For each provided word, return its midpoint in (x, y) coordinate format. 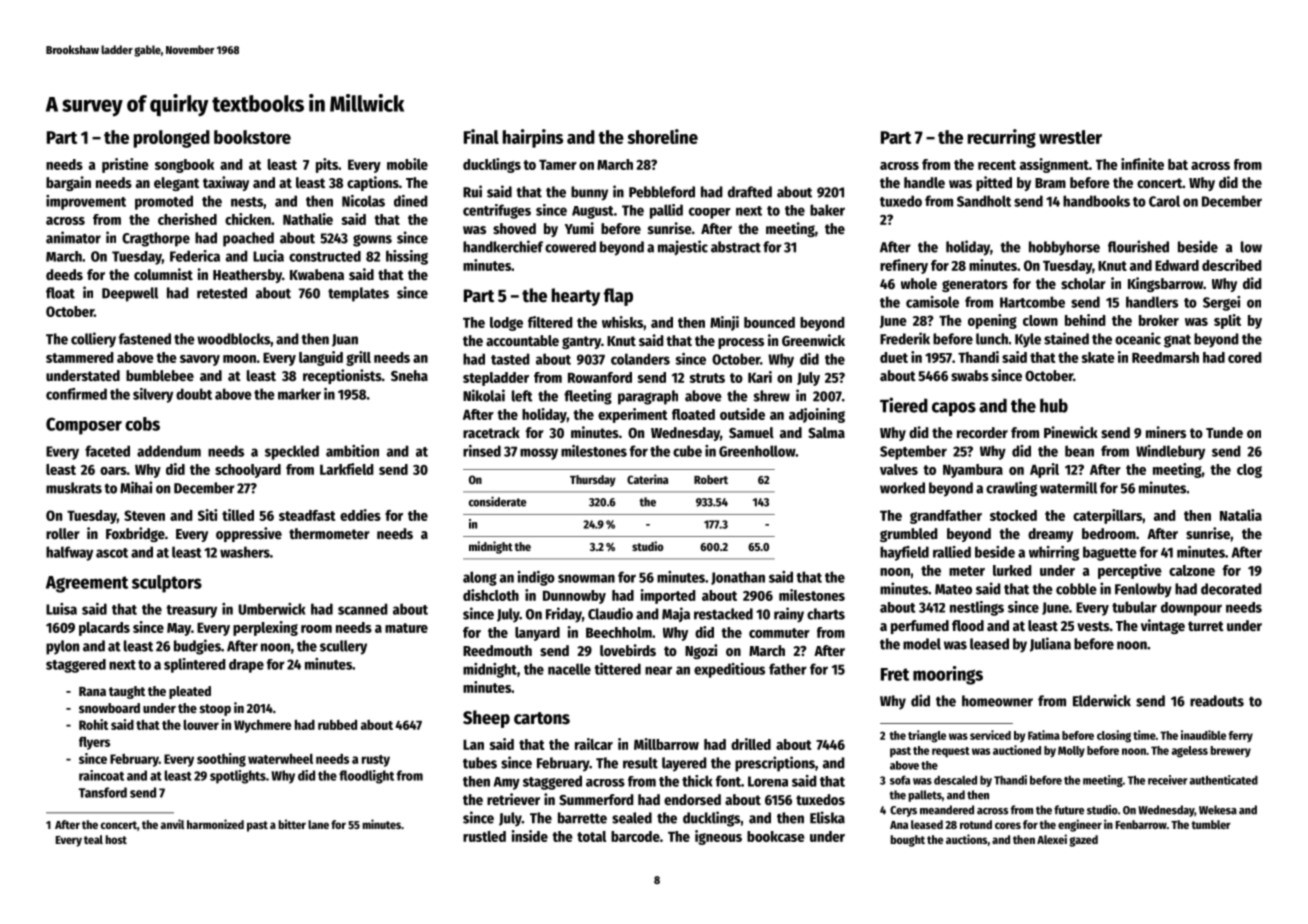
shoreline (662, 136)
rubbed (337, 725)
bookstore (252, 137)
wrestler (1070, 137)
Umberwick (272, 609)
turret (1206, 626)
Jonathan (738, 578)
